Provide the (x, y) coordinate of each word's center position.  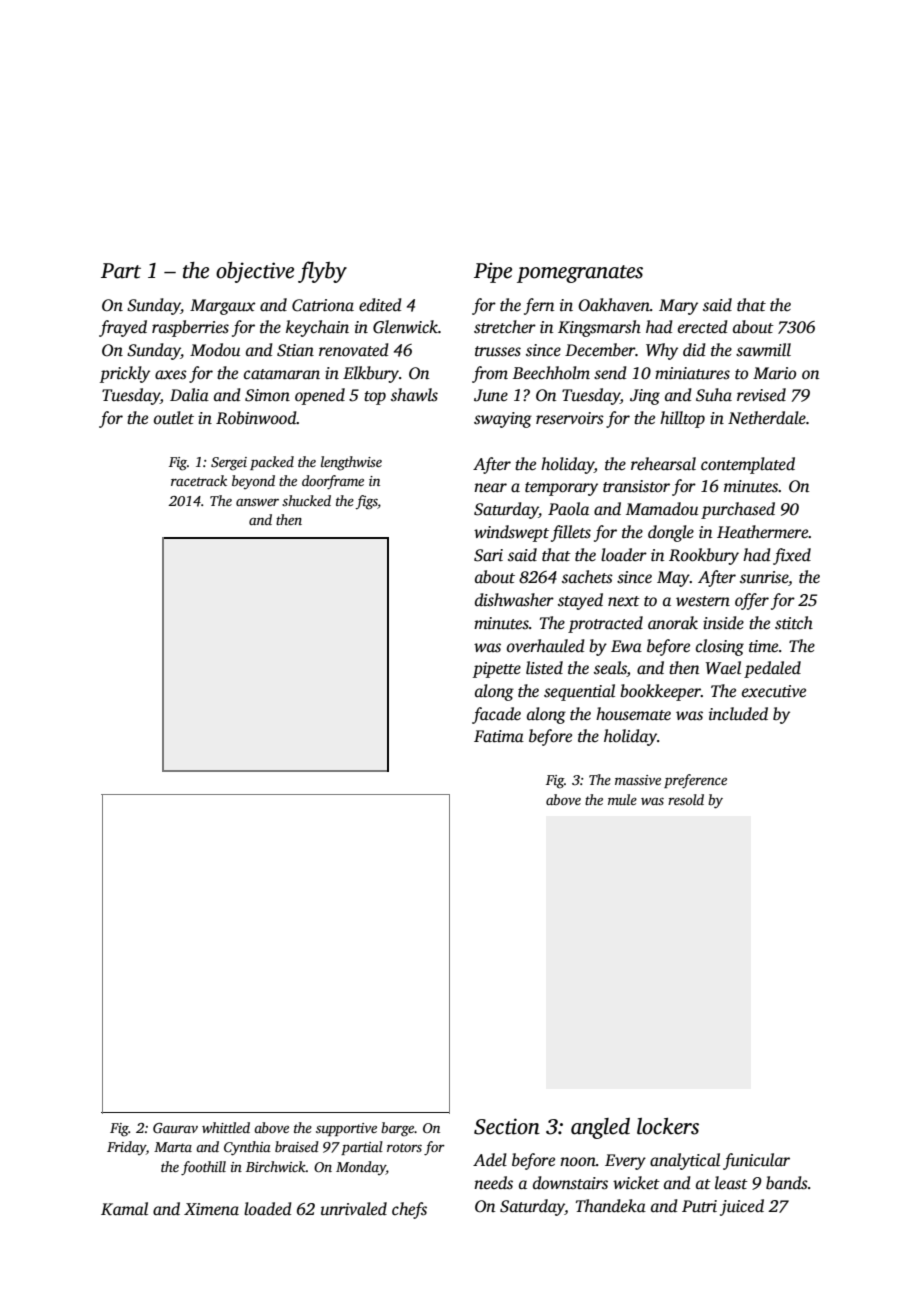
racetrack (199, 480)
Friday (126, 1148)
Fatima (499, 736)
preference (695, 781)
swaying (503, 420)
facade (496, 715)
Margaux (223, 307)
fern (539, 306)
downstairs (570, 1183)
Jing (645, 397)
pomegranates (580, 274)
